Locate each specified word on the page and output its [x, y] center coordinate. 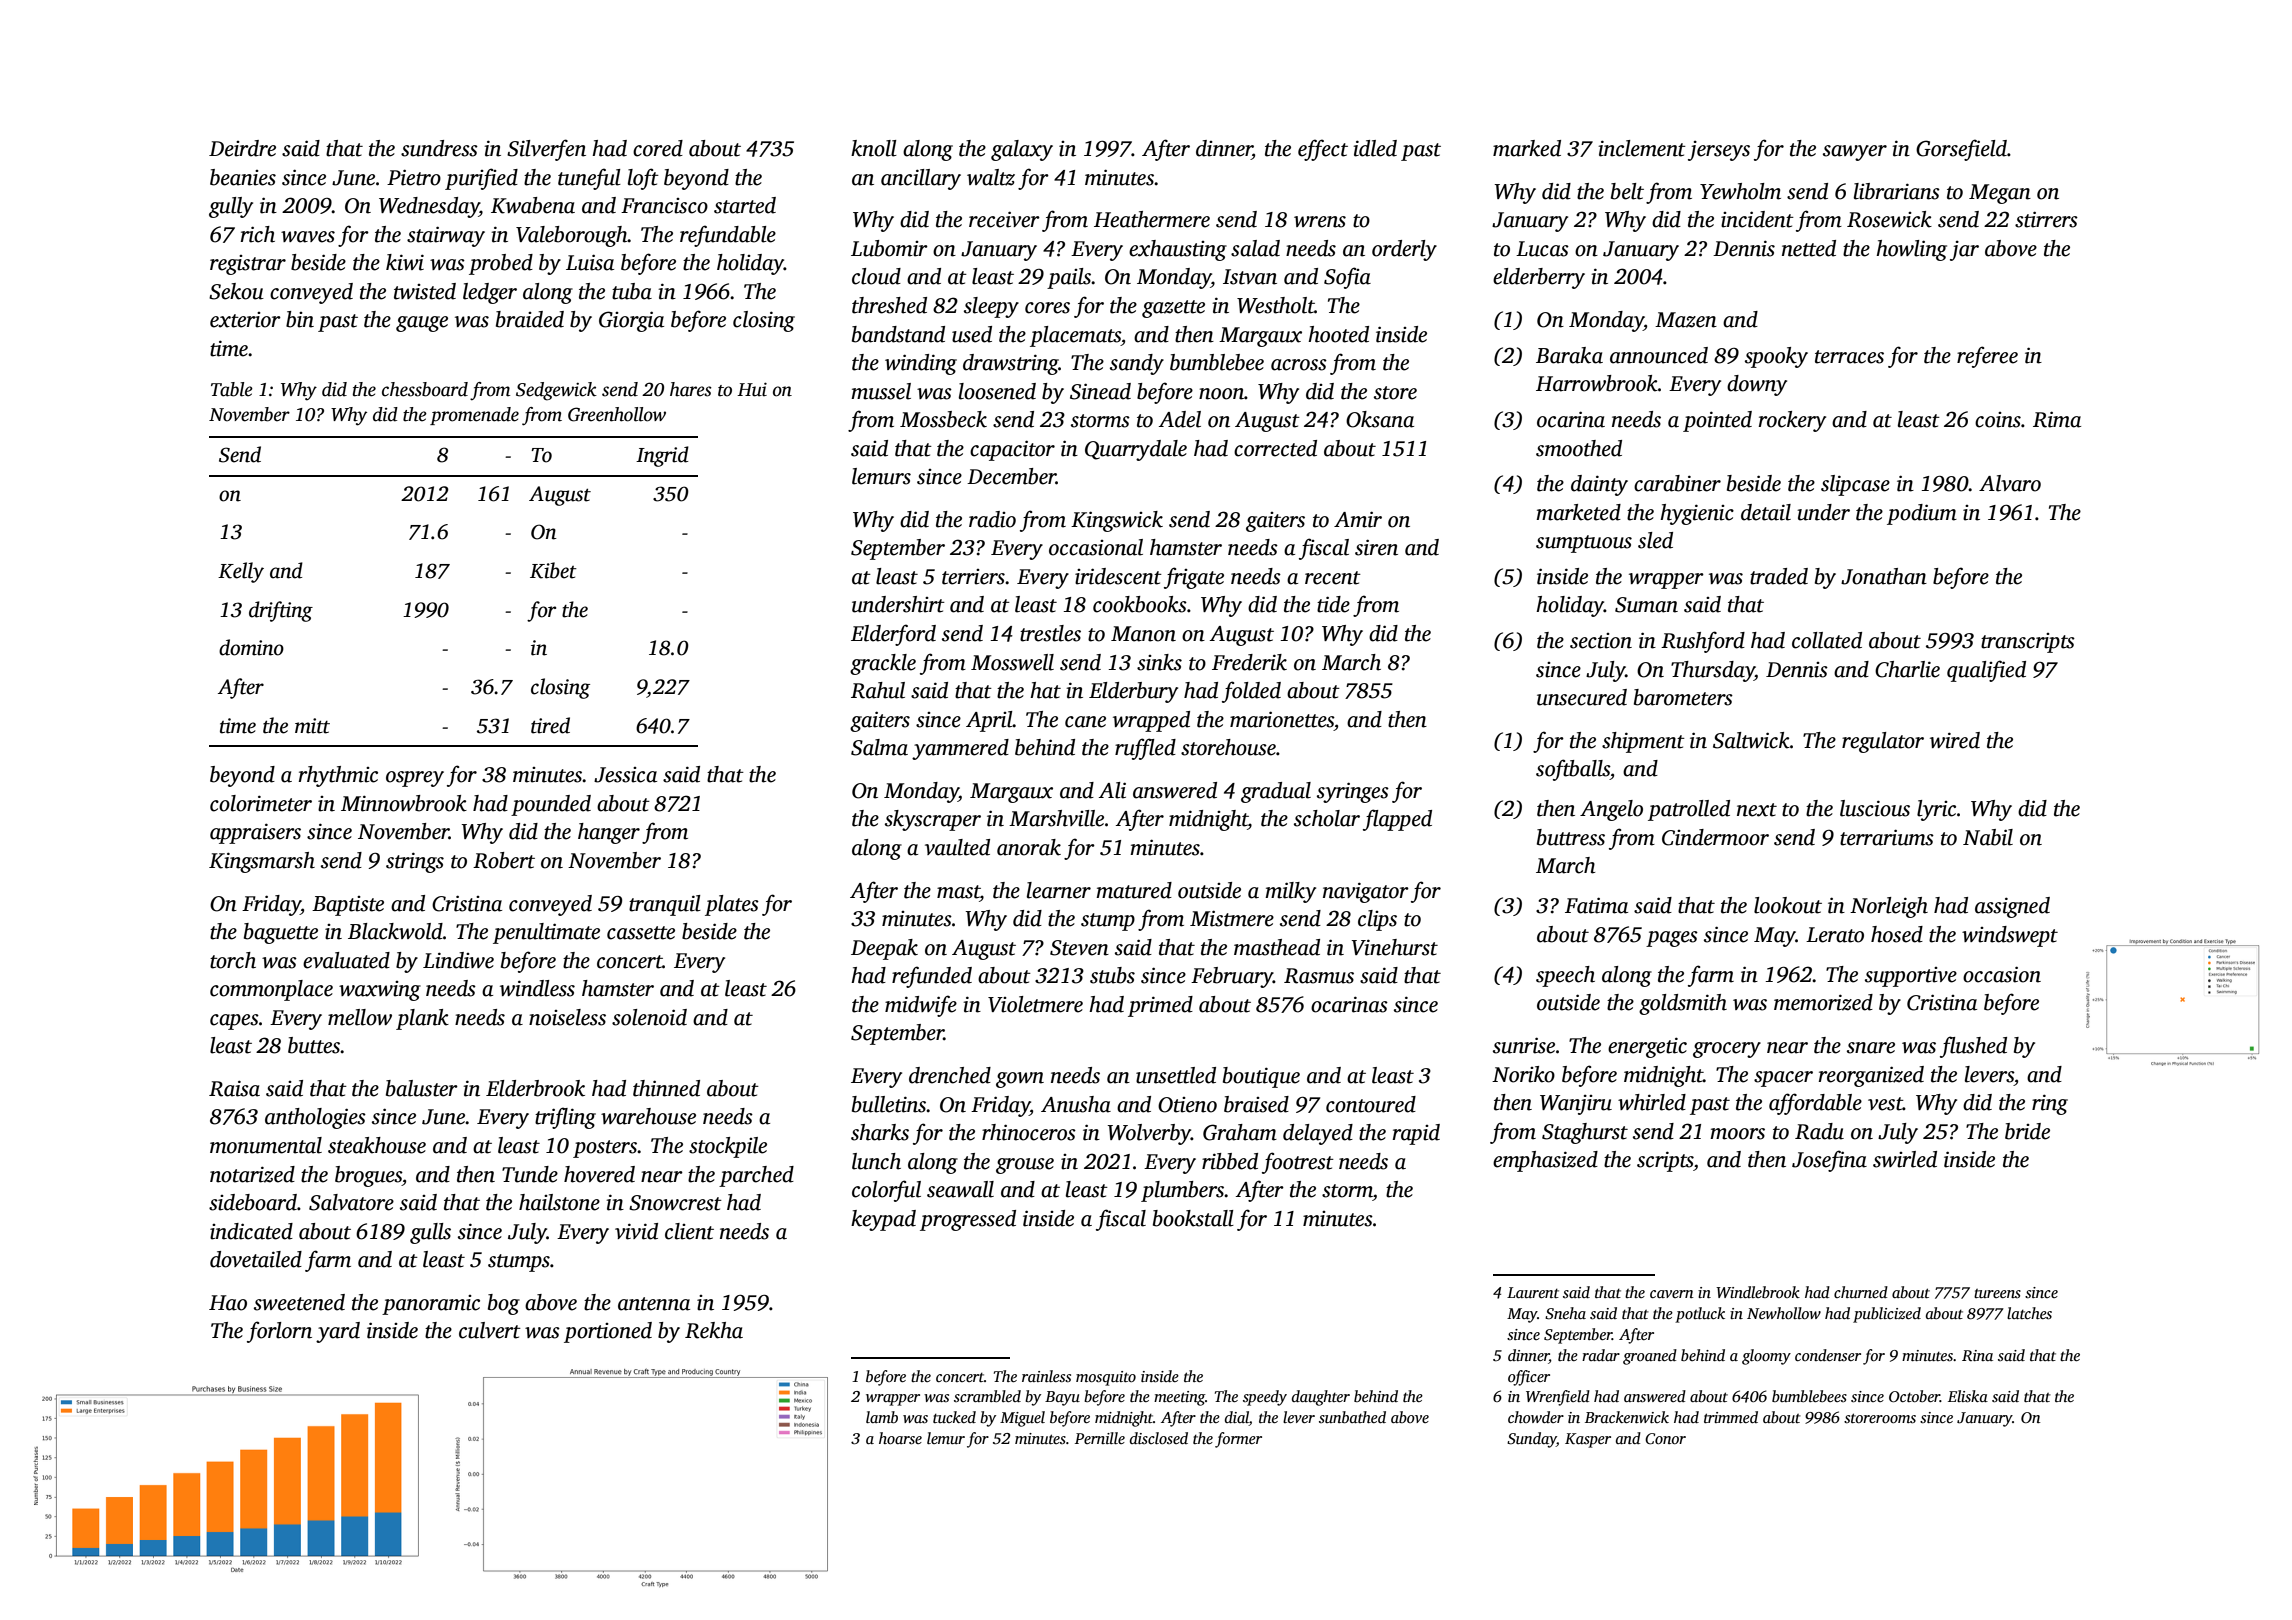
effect [1323, 150]
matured [1134, 890]
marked [1527, 148]
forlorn [279, 1332]
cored [658, 148]
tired [550, 725]
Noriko [1523, 1074]
